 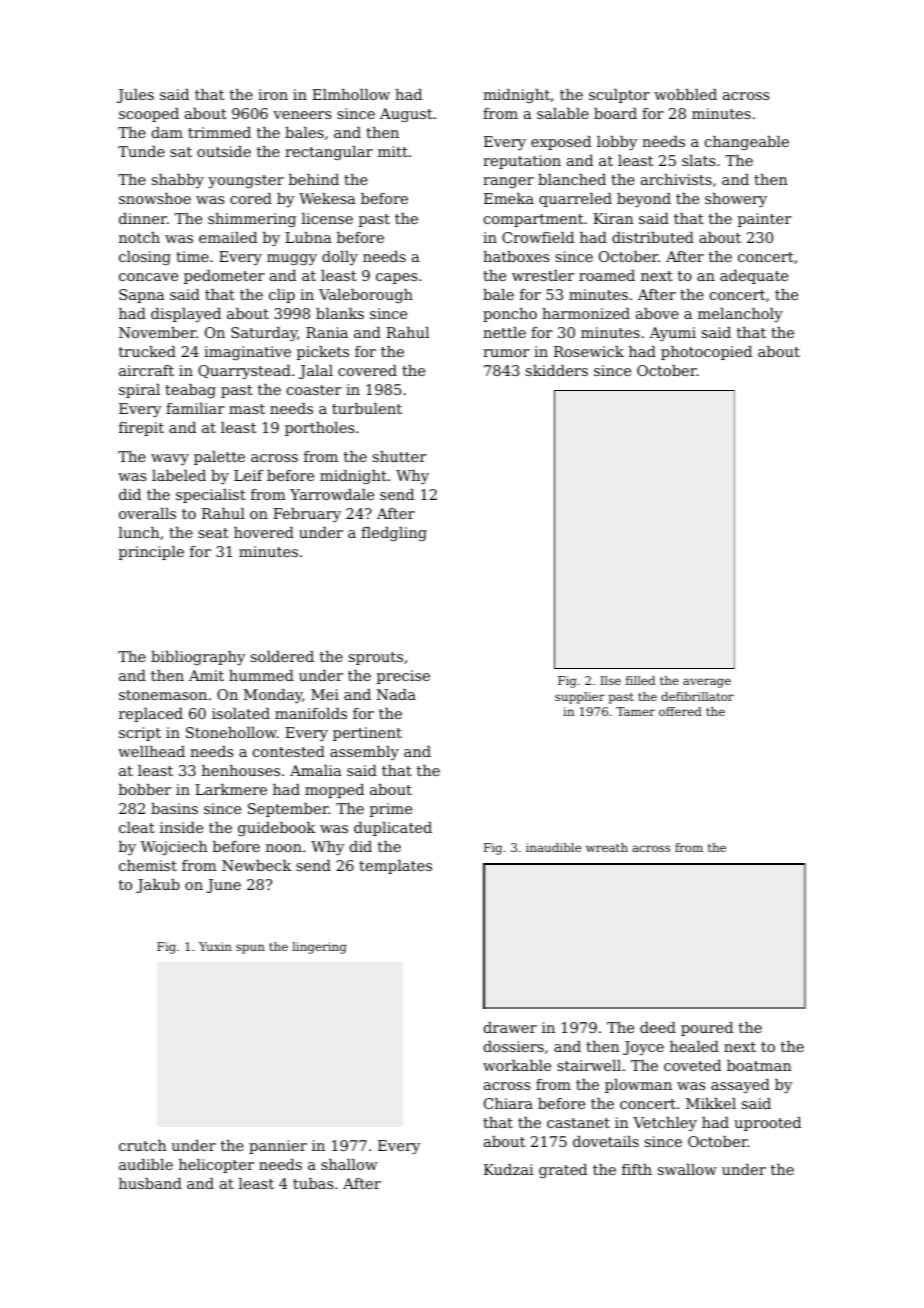 I want to click on husband, so click(x=150, y=1183).
